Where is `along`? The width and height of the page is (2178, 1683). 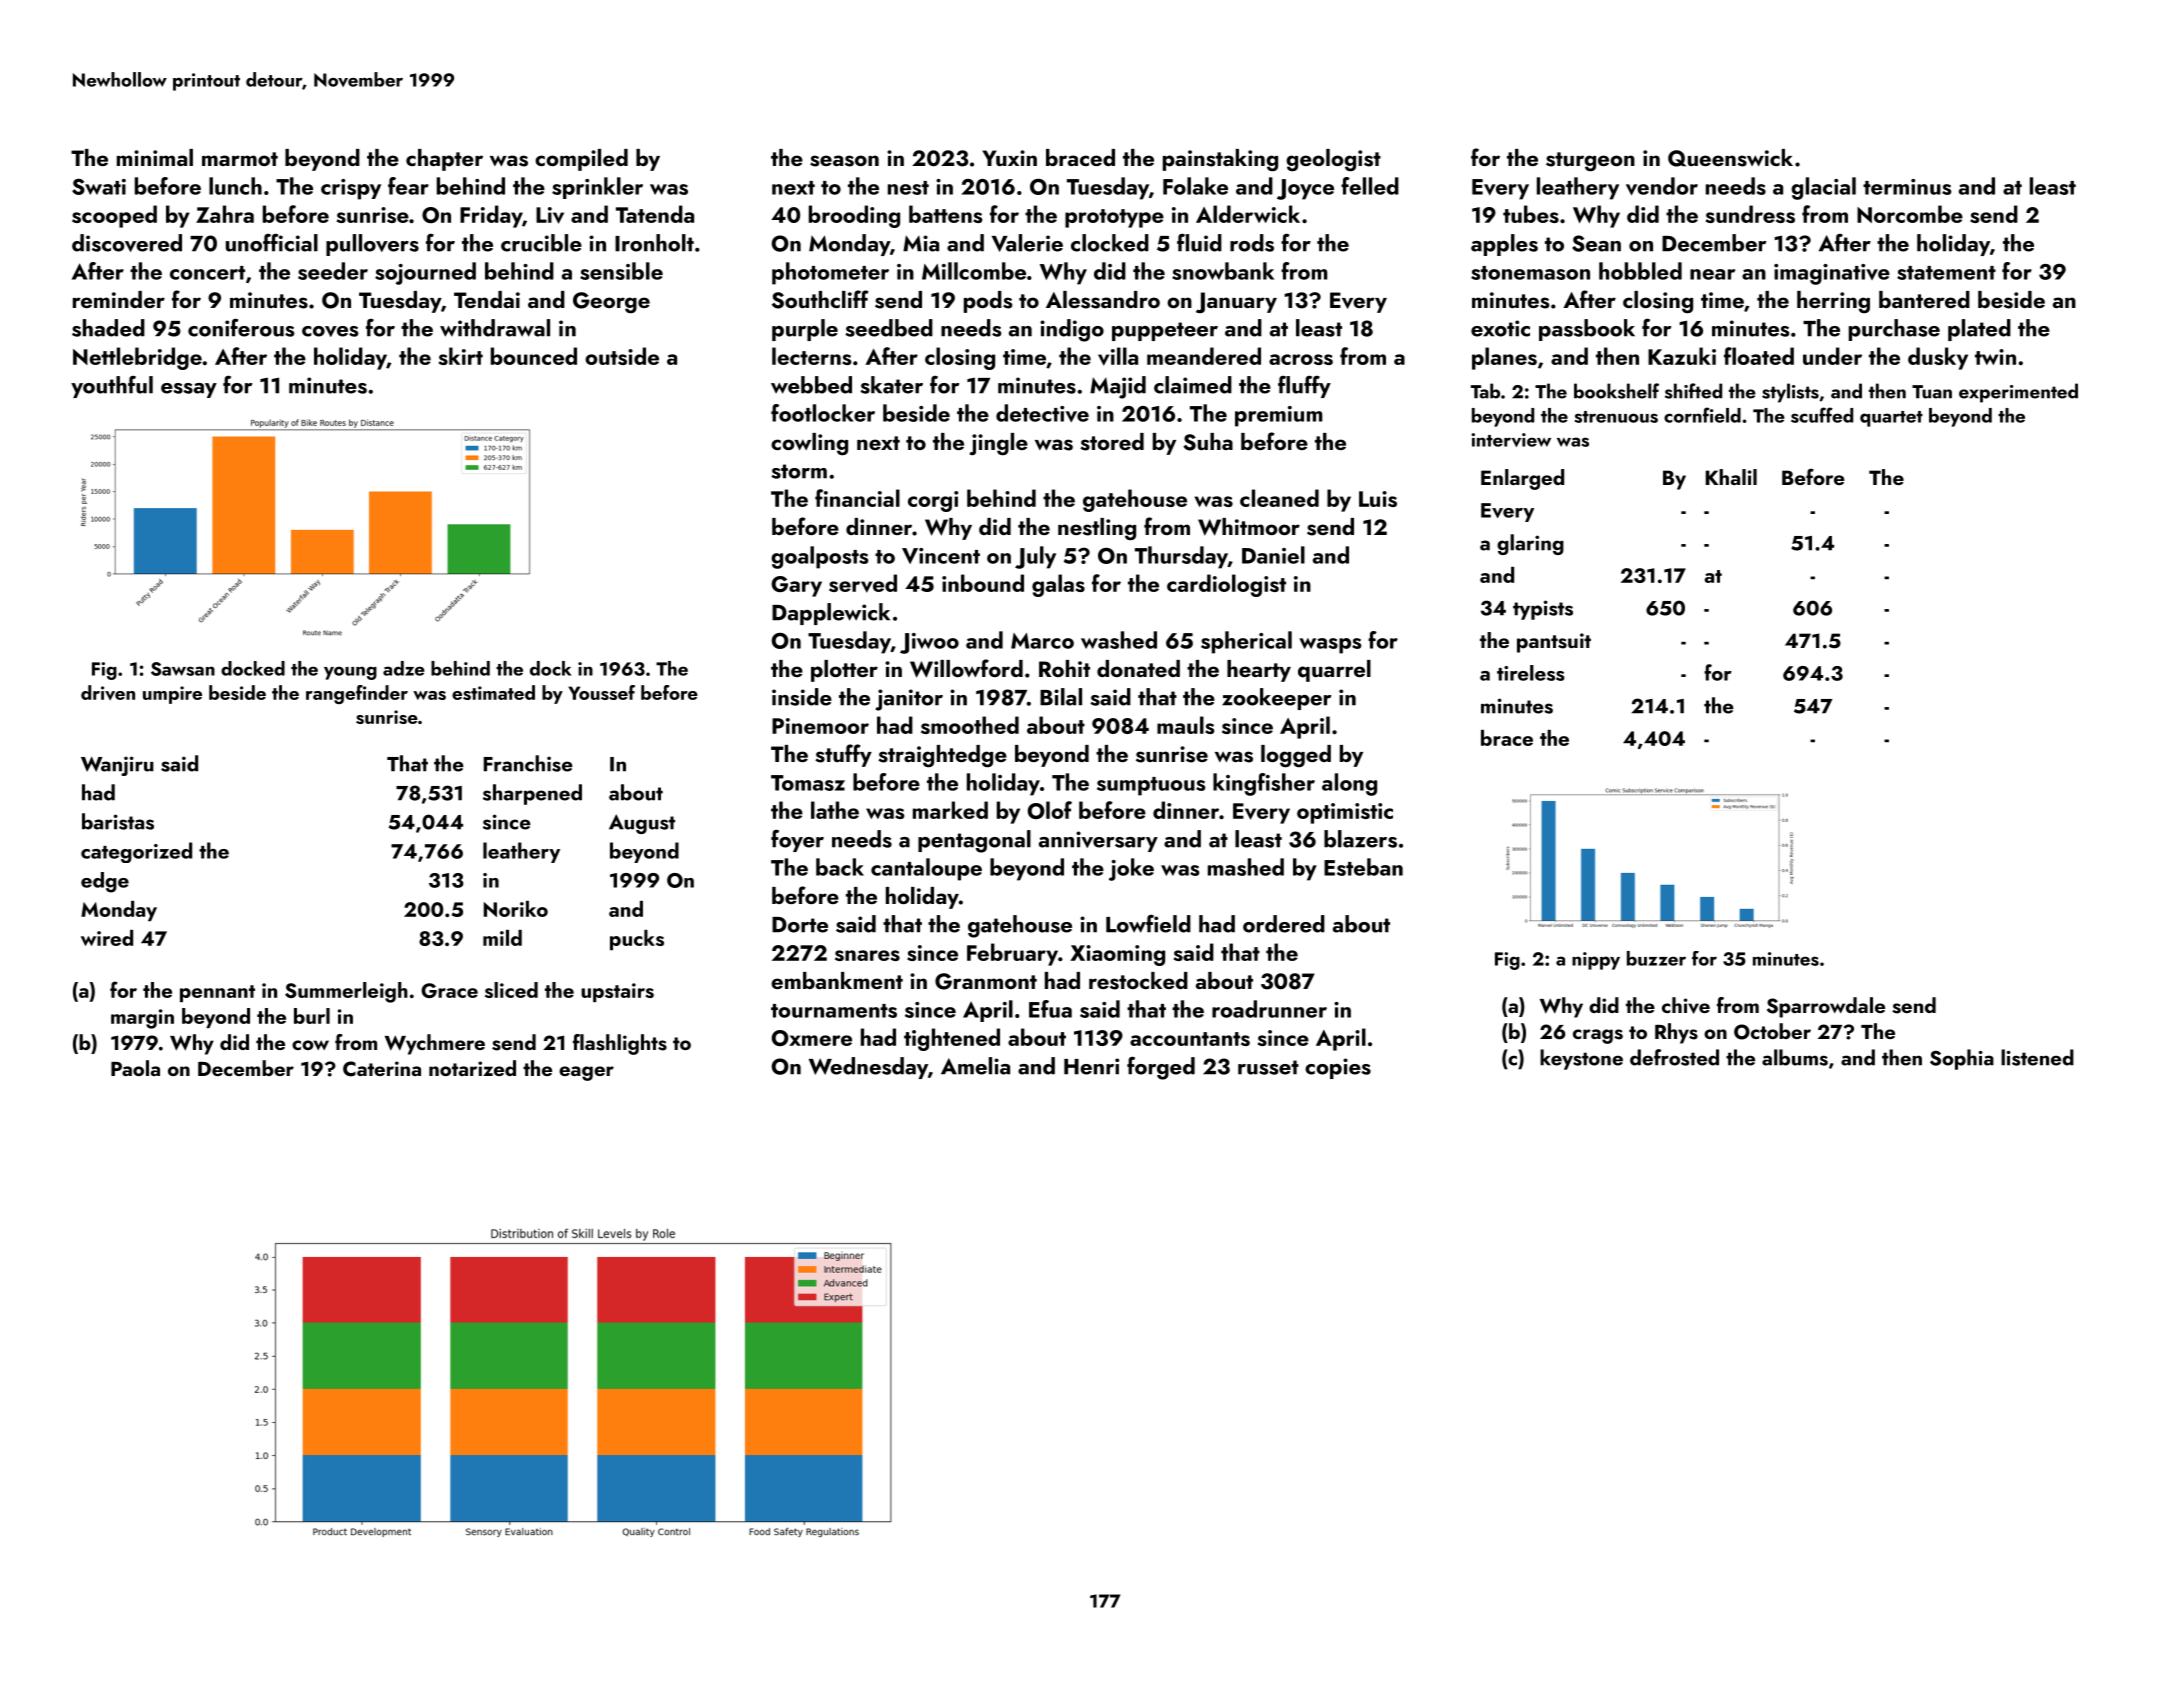
along is located at coordinates (1349, 784).
